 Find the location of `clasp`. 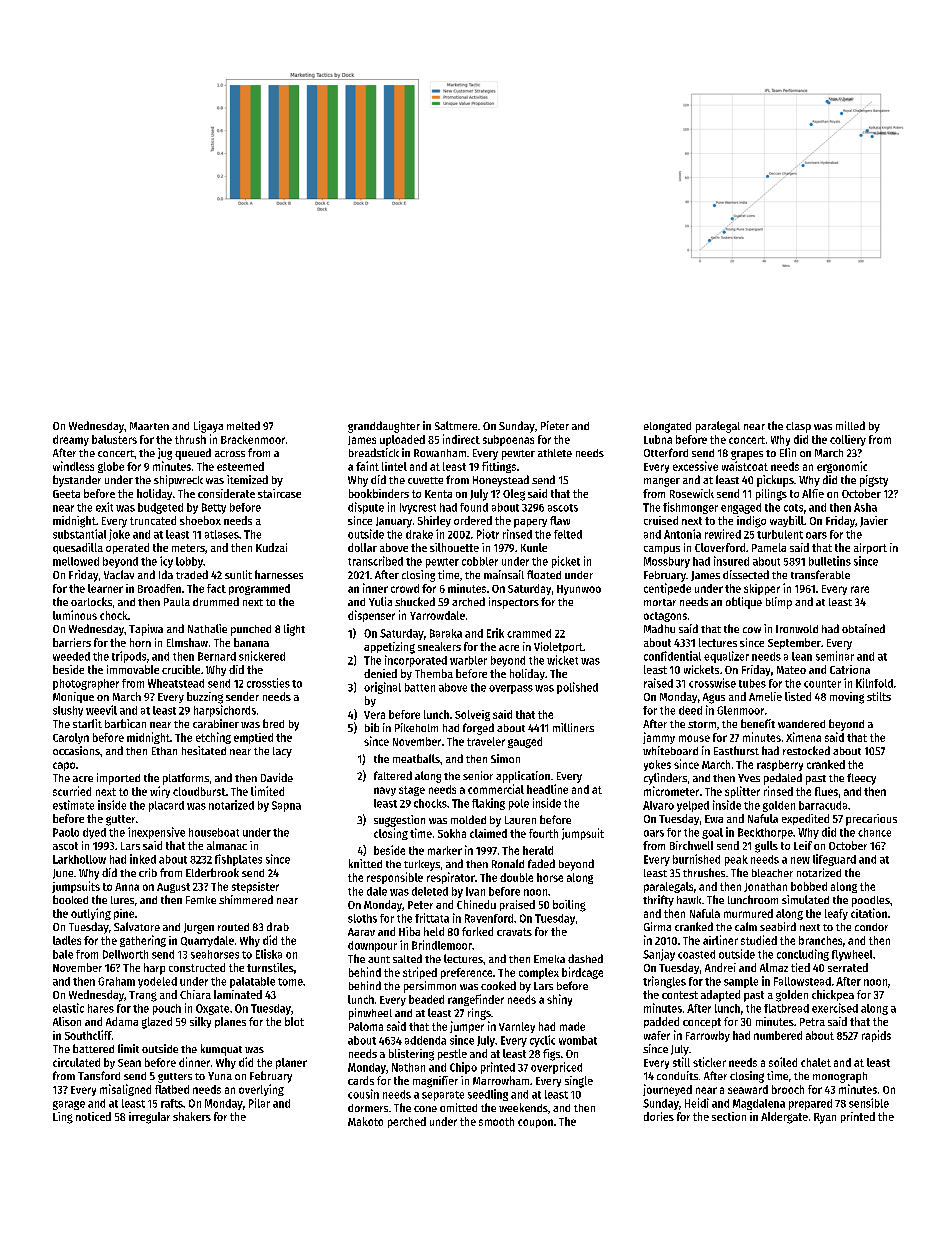

clasp is located at coordinates (798, 427).
